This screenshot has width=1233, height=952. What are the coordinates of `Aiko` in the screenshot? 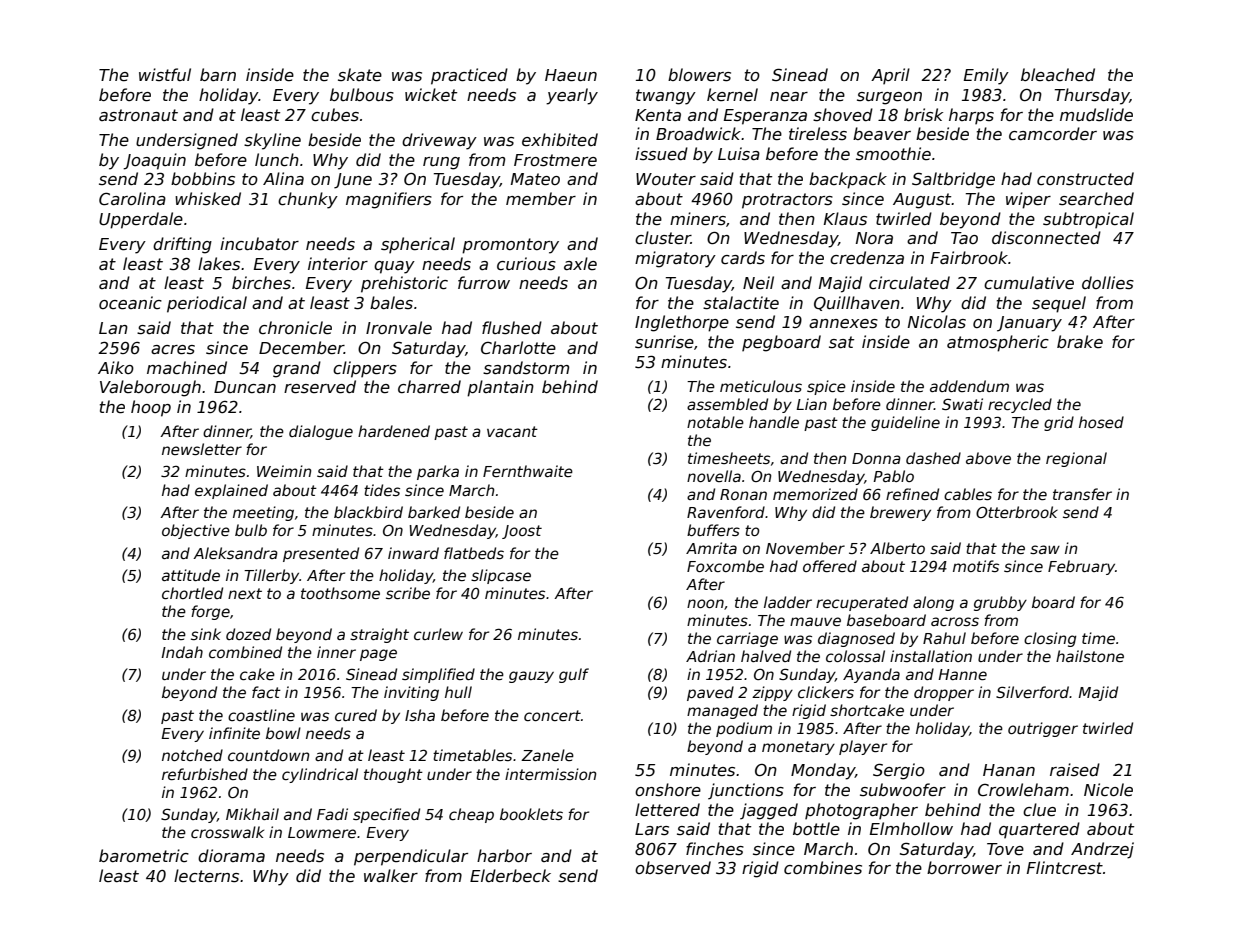 It's located at (116, 367).
